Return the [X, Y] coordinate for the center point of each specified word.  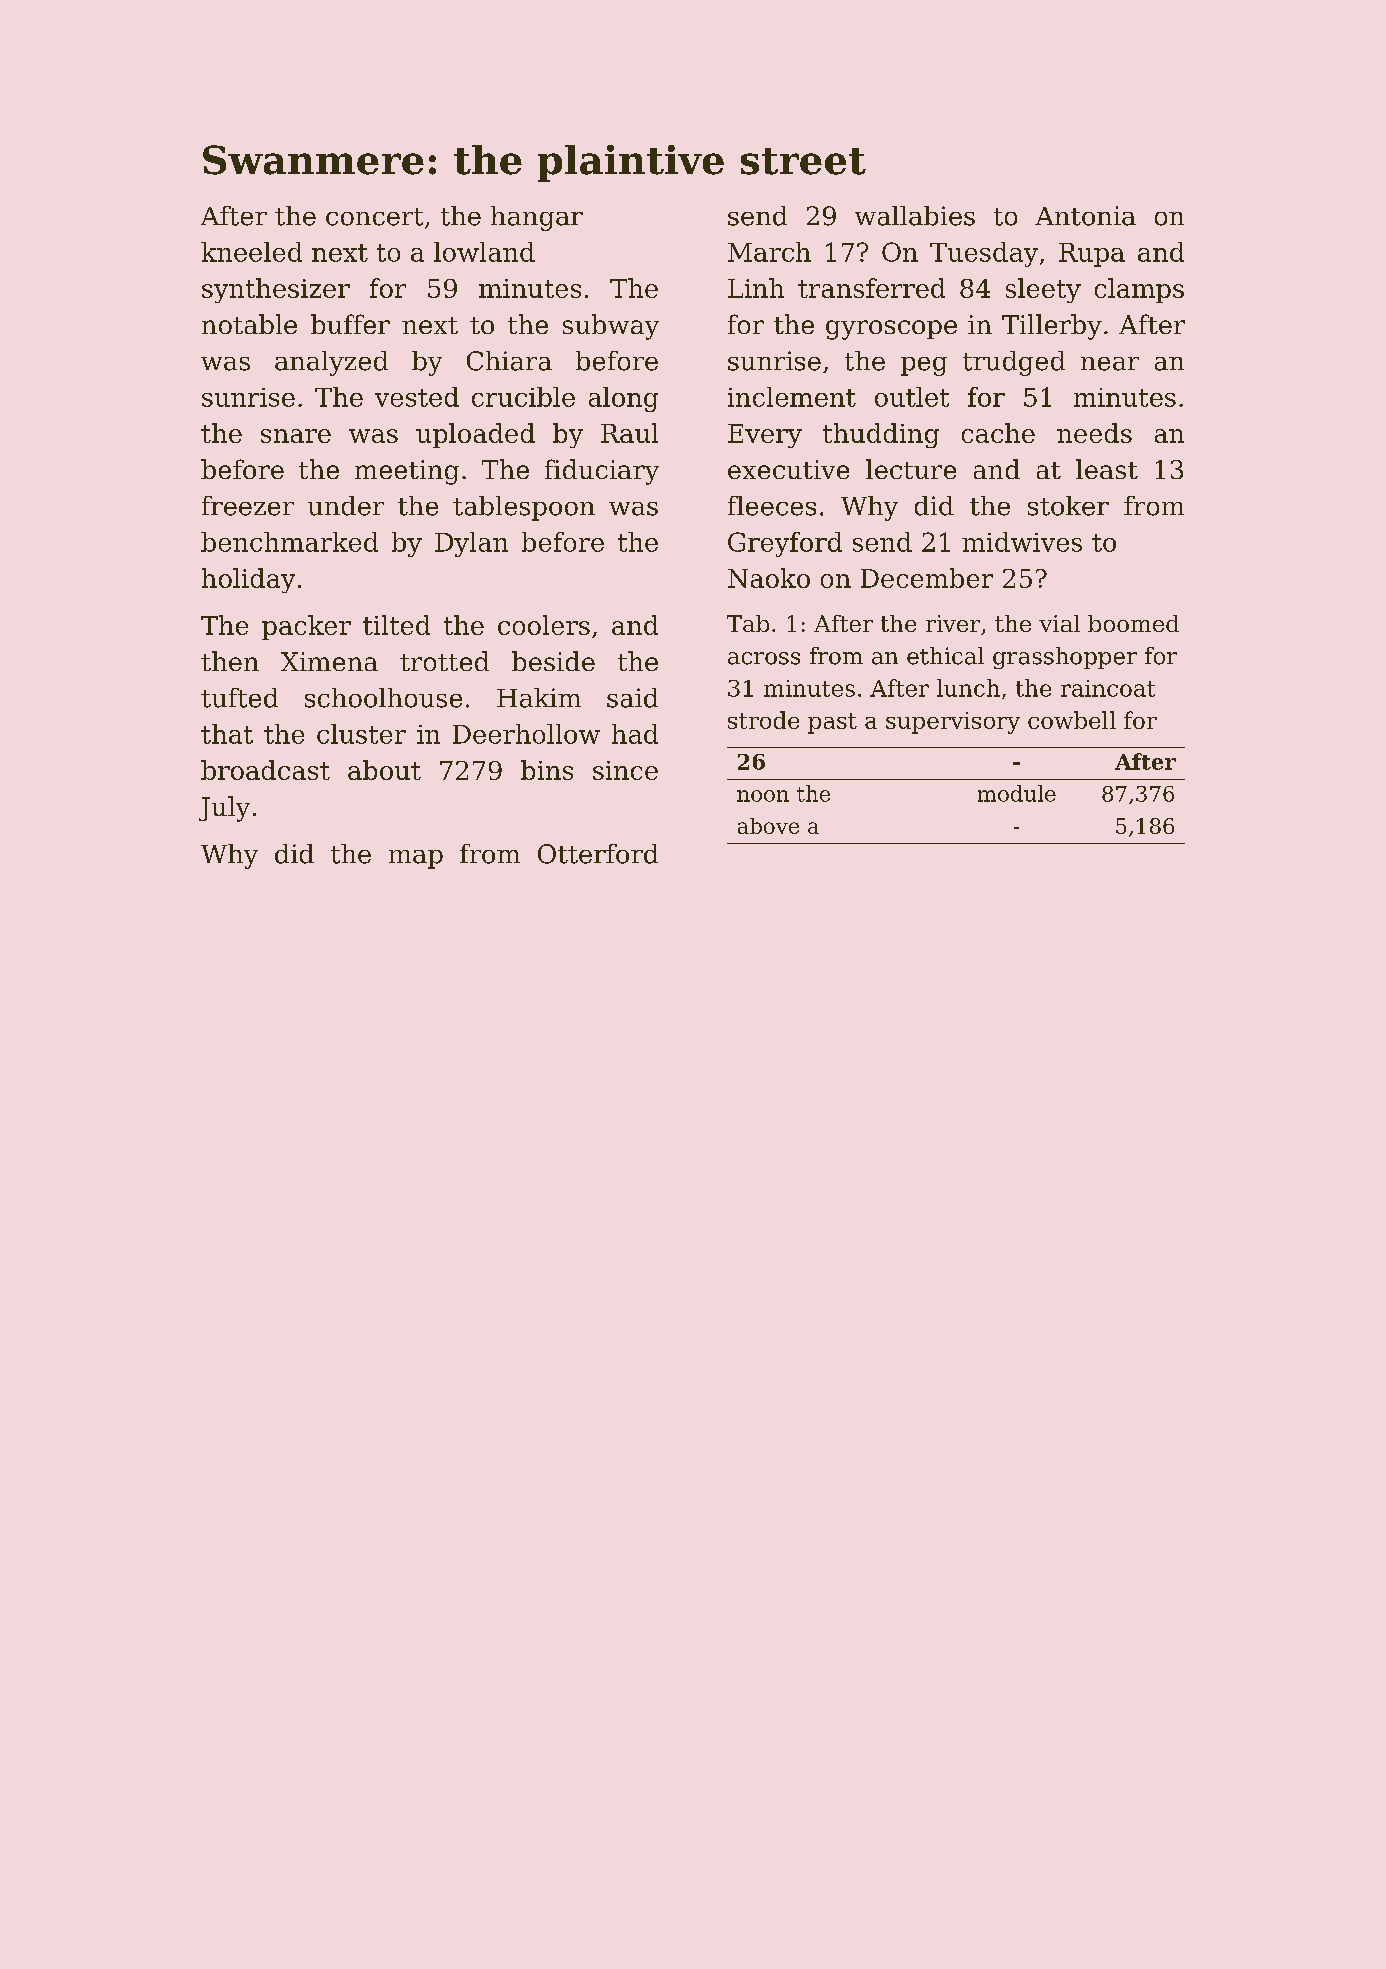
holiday [248, 580]
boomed [1133, 623]
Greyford [785, 544]
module [1017, 793]
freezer [248, 506]
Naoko [769, 578]
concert [374, 217]
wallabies [915, 216]
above [768, 826]
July [224, 809]
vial [1059, 623]
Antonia [1085, 216]
